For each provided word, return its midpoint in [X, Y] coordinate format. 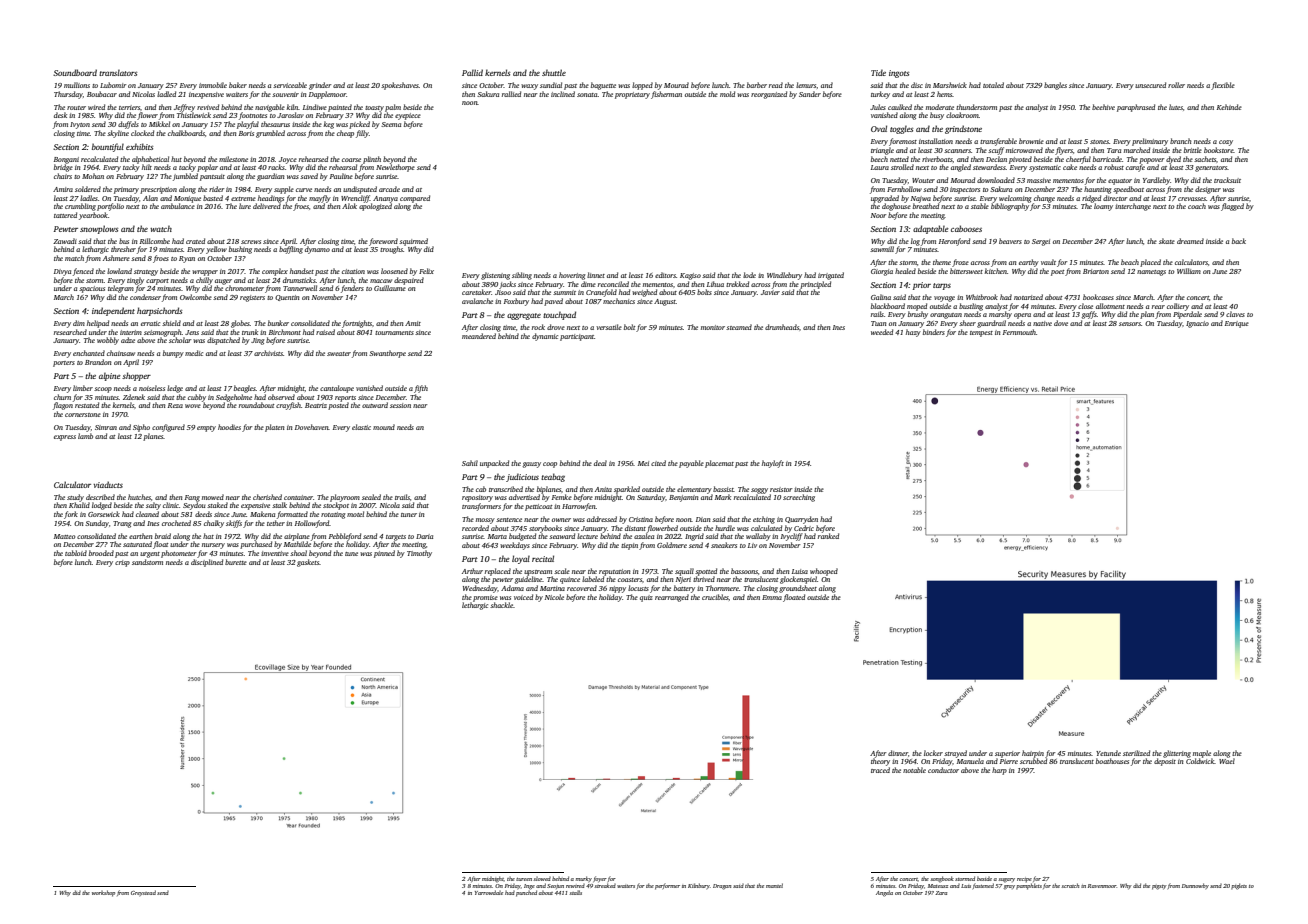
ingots [899, 74]
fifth [421, 389]
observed [281, 397]
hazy [913, 333]
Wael [1227, 761]
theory [880, 762]
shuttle [554, 72]
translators [118, 73]
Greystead [143, 893]
